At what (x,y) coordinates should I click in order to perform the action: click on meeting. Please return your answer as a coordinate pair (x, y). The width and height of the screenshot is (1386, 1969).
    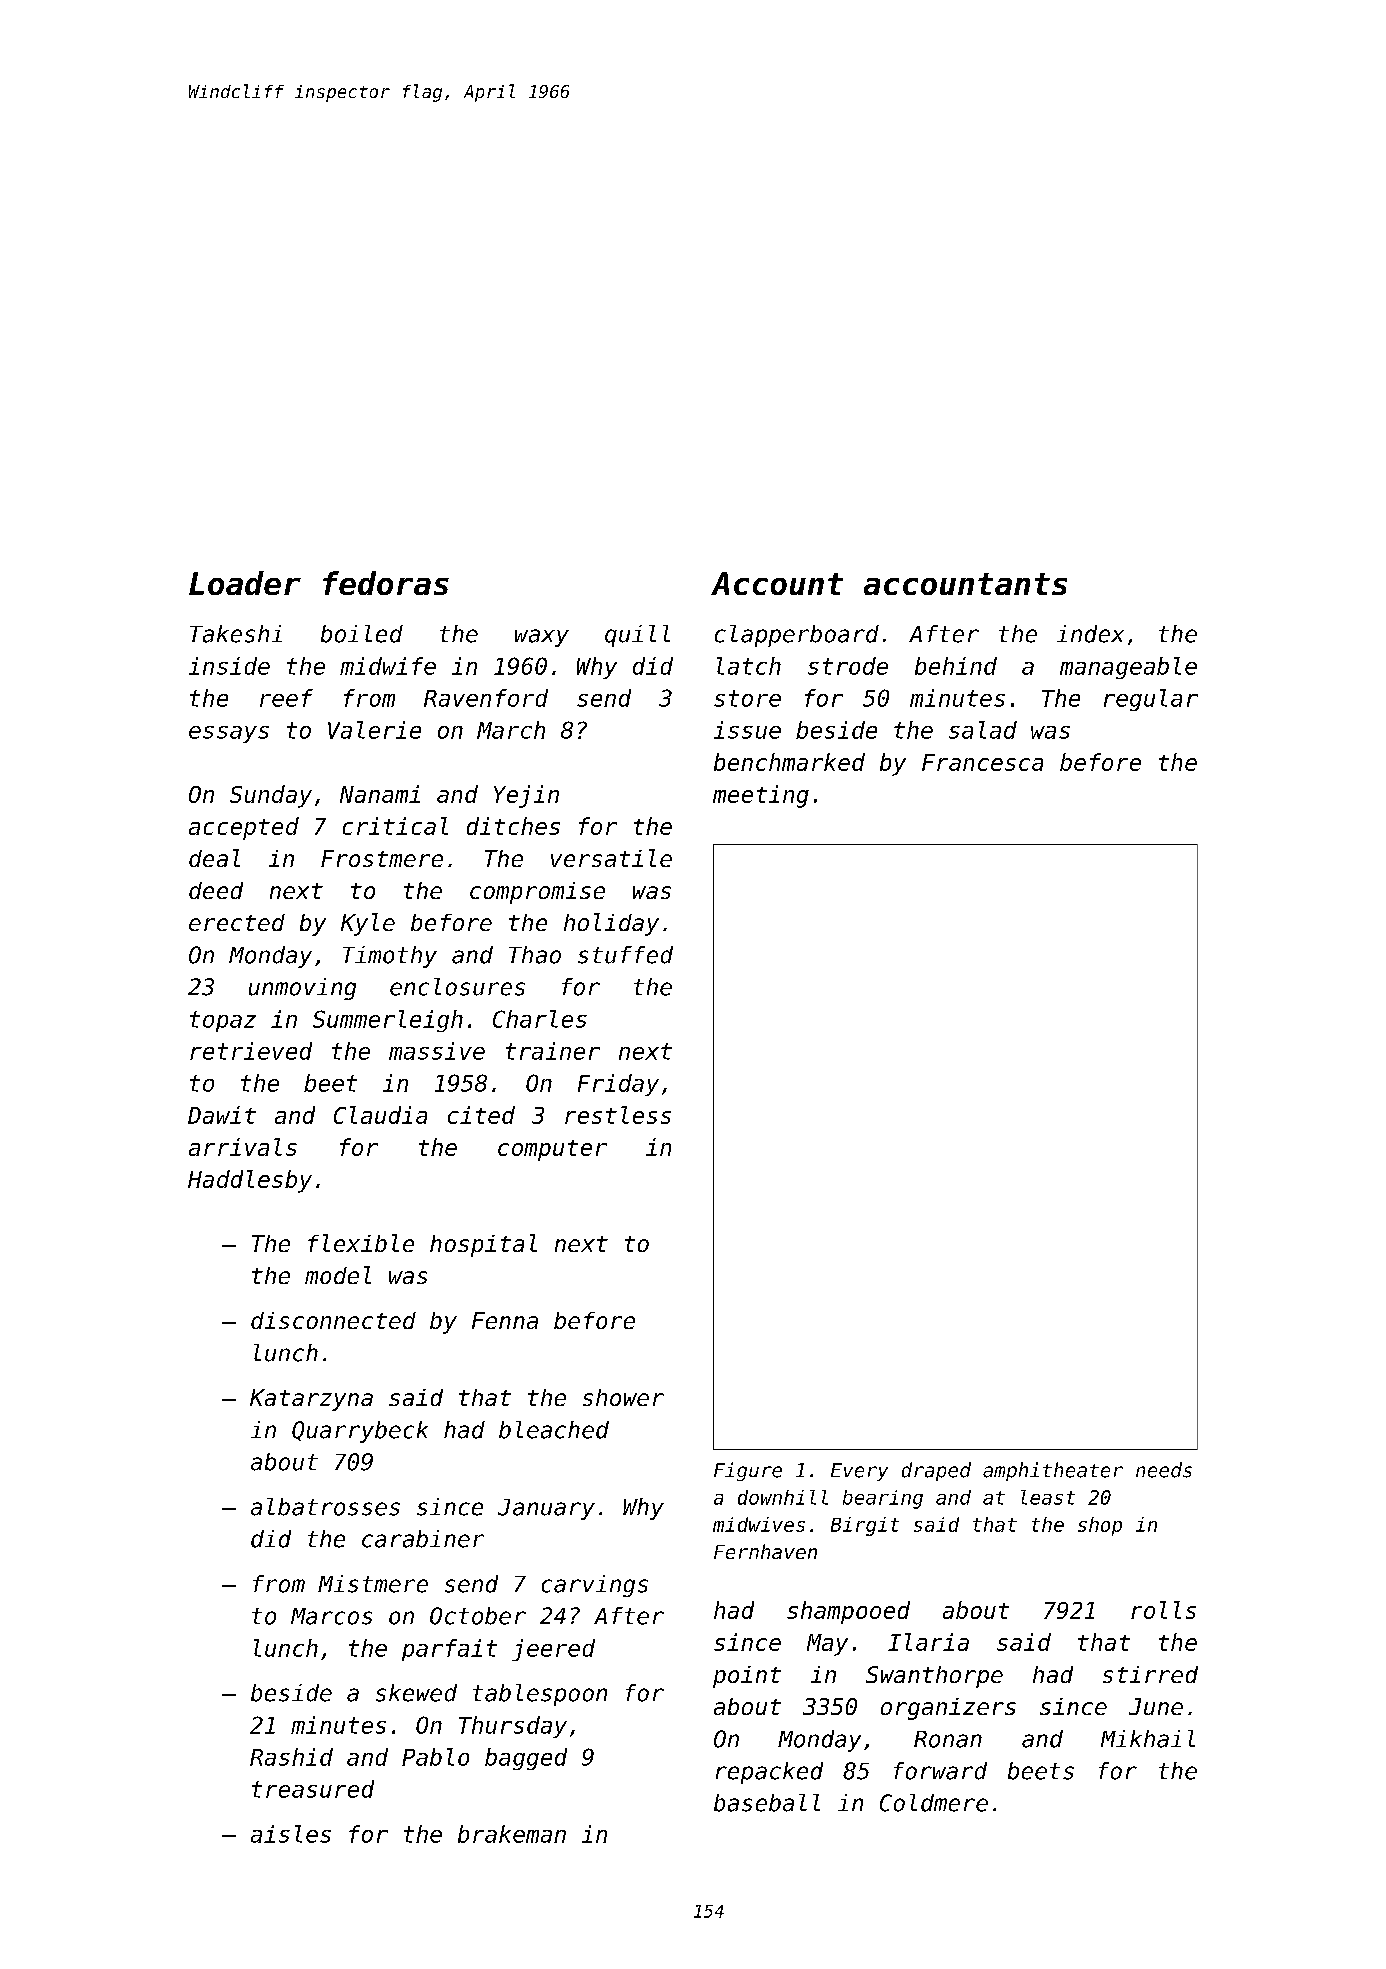
    Looking at the image, I should click on (761, 796).
